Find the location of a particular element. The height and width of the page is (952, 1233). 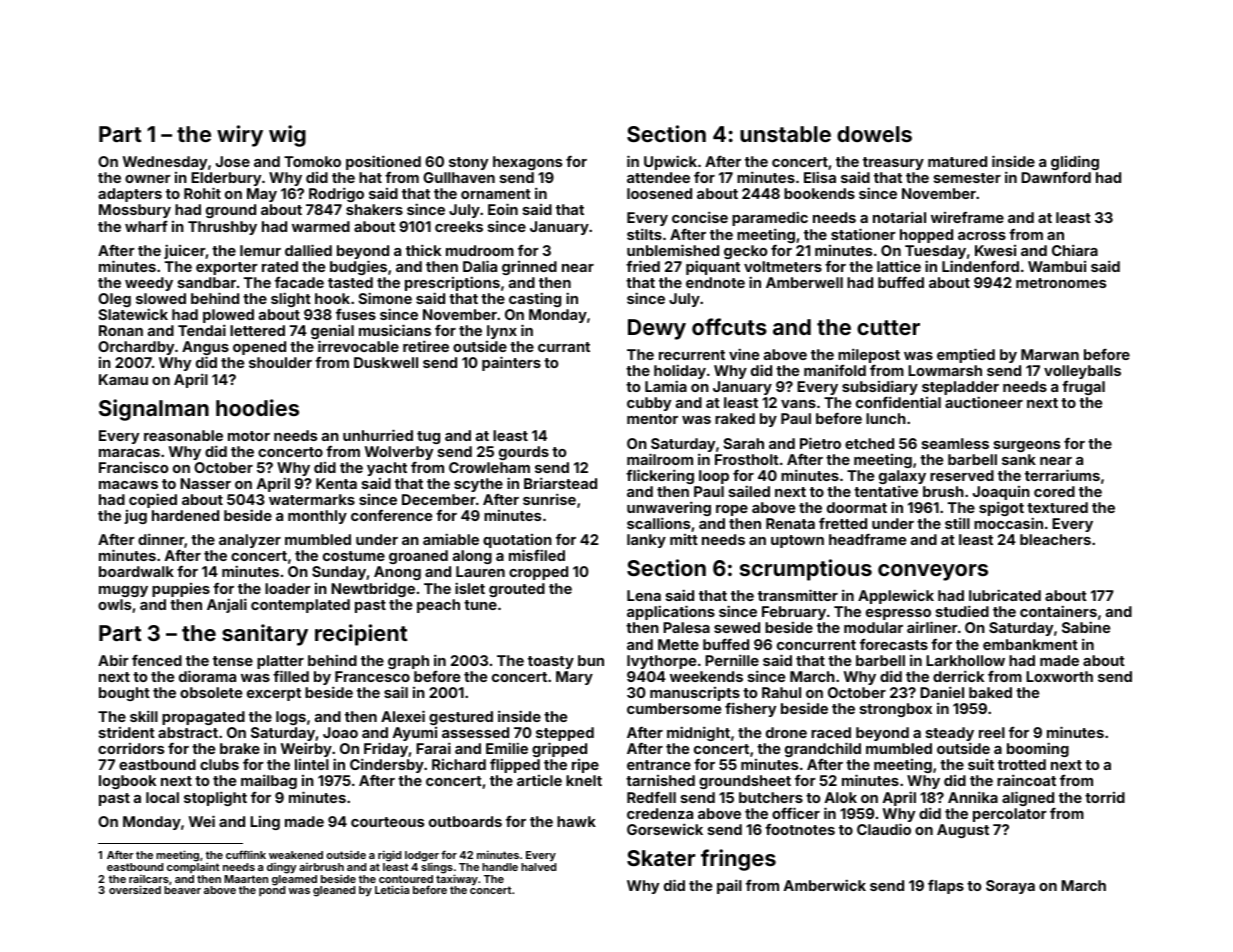

loader is located at coordinates (288, 588).
